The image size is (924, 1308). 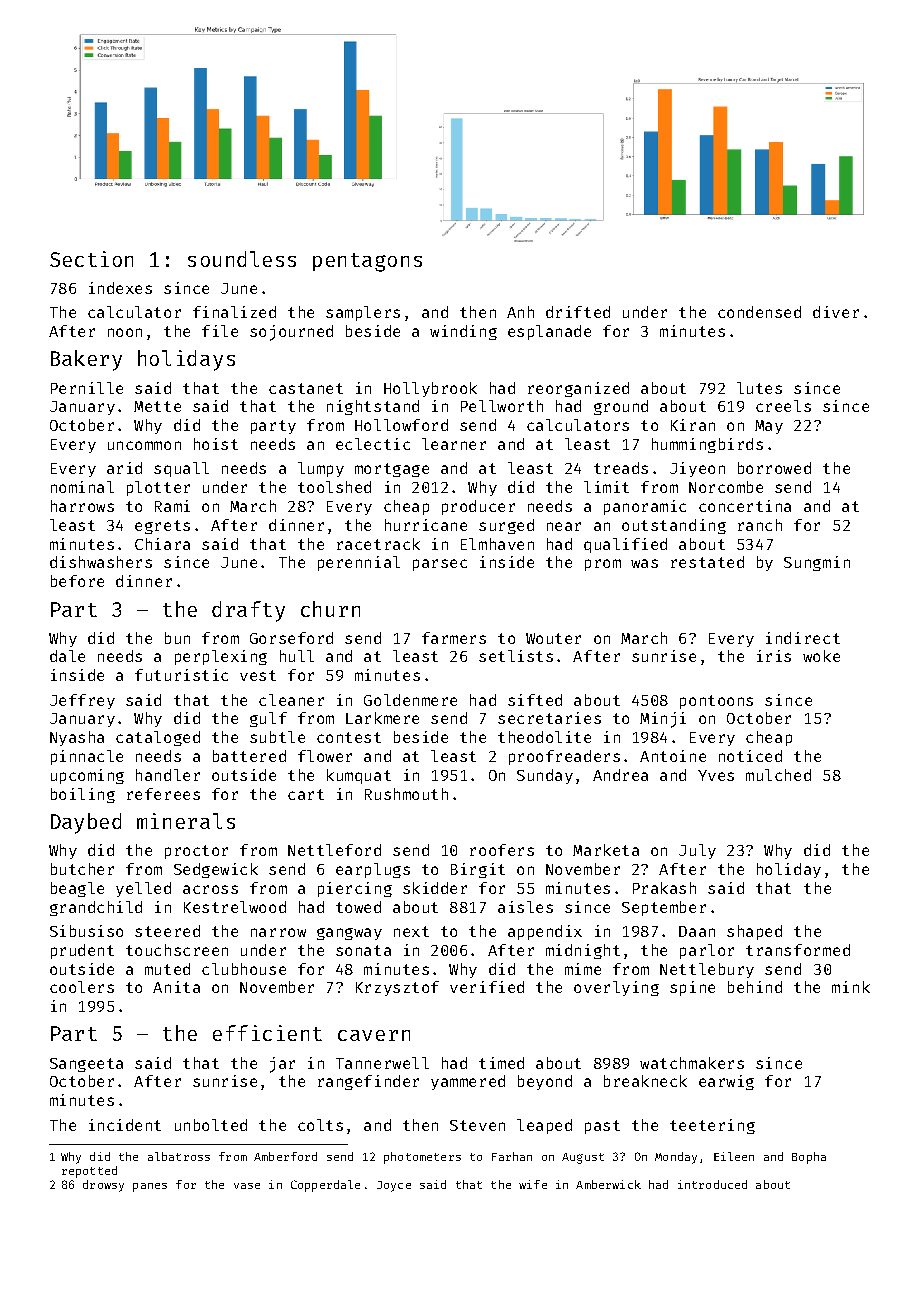 What do you see at coordinates (783, 406) in the screenshot?
I see `creels` at bounding box center [783, 406].
